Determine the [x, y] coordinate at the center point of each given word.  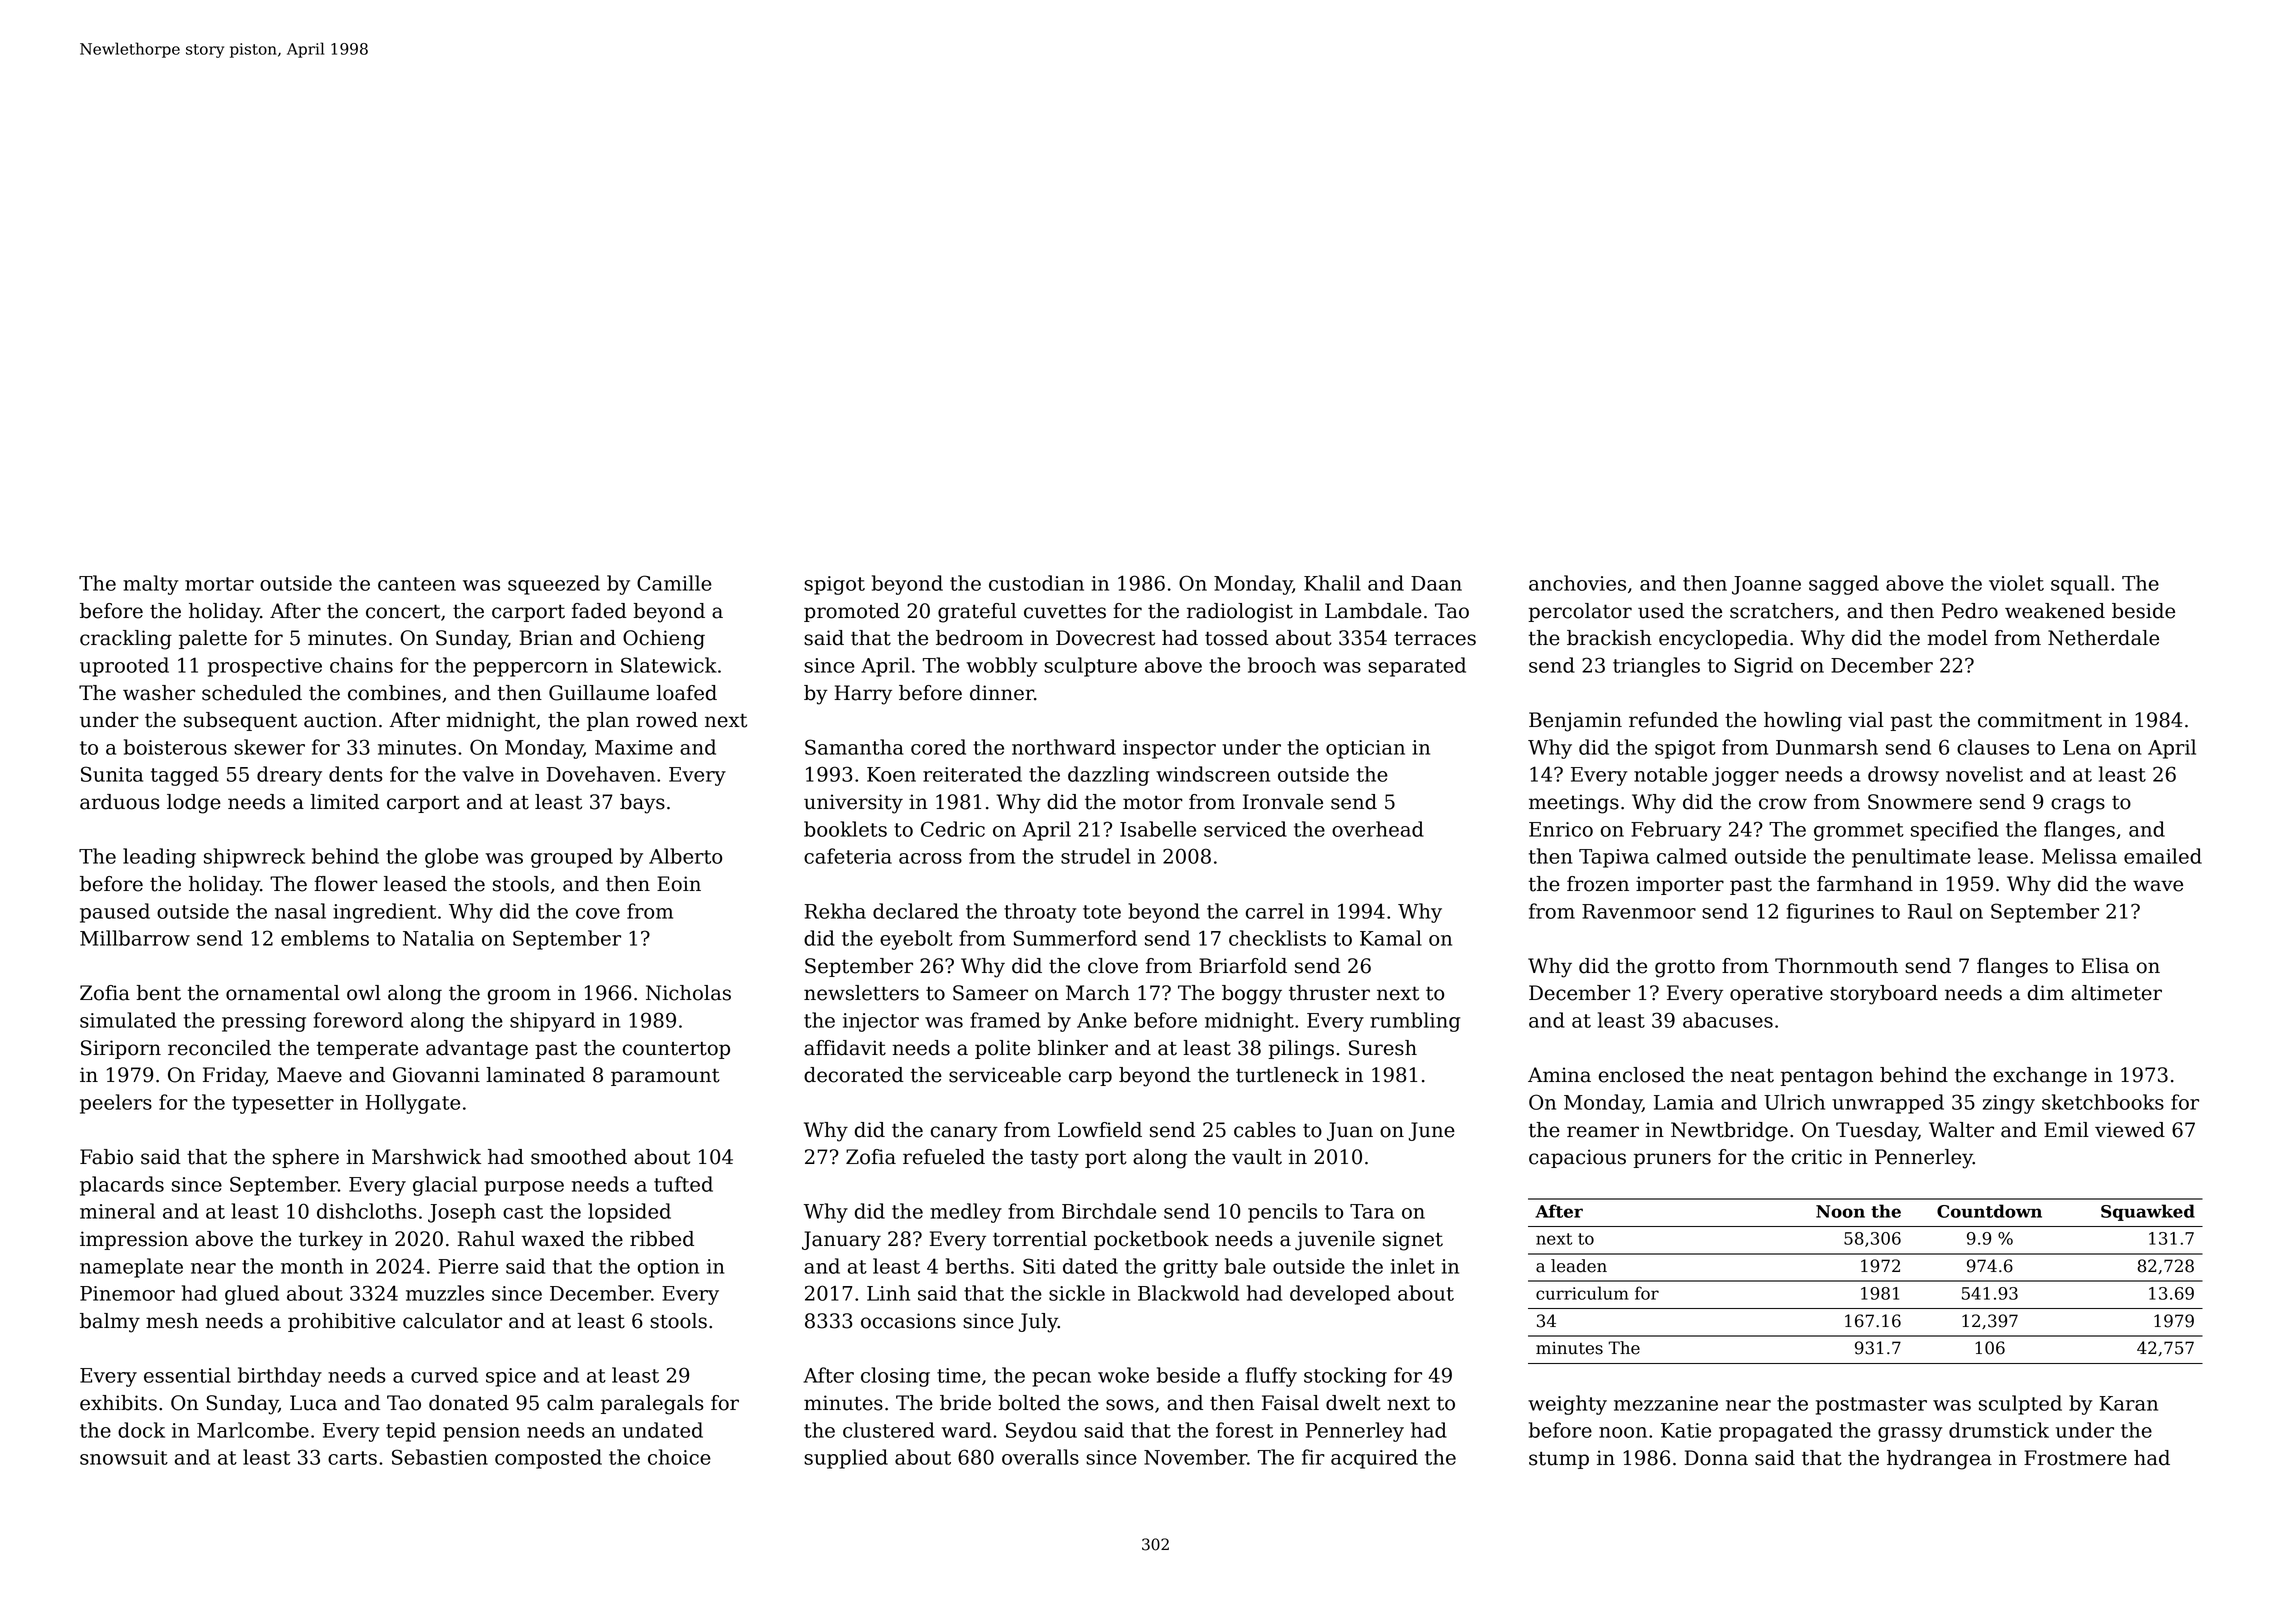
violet [2016, 583]
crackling [126, 640]
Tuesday [1877, 1132]
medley [966, 1213]
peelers [116, 1104]
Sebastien [440, 1457]
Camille [674, 583]
